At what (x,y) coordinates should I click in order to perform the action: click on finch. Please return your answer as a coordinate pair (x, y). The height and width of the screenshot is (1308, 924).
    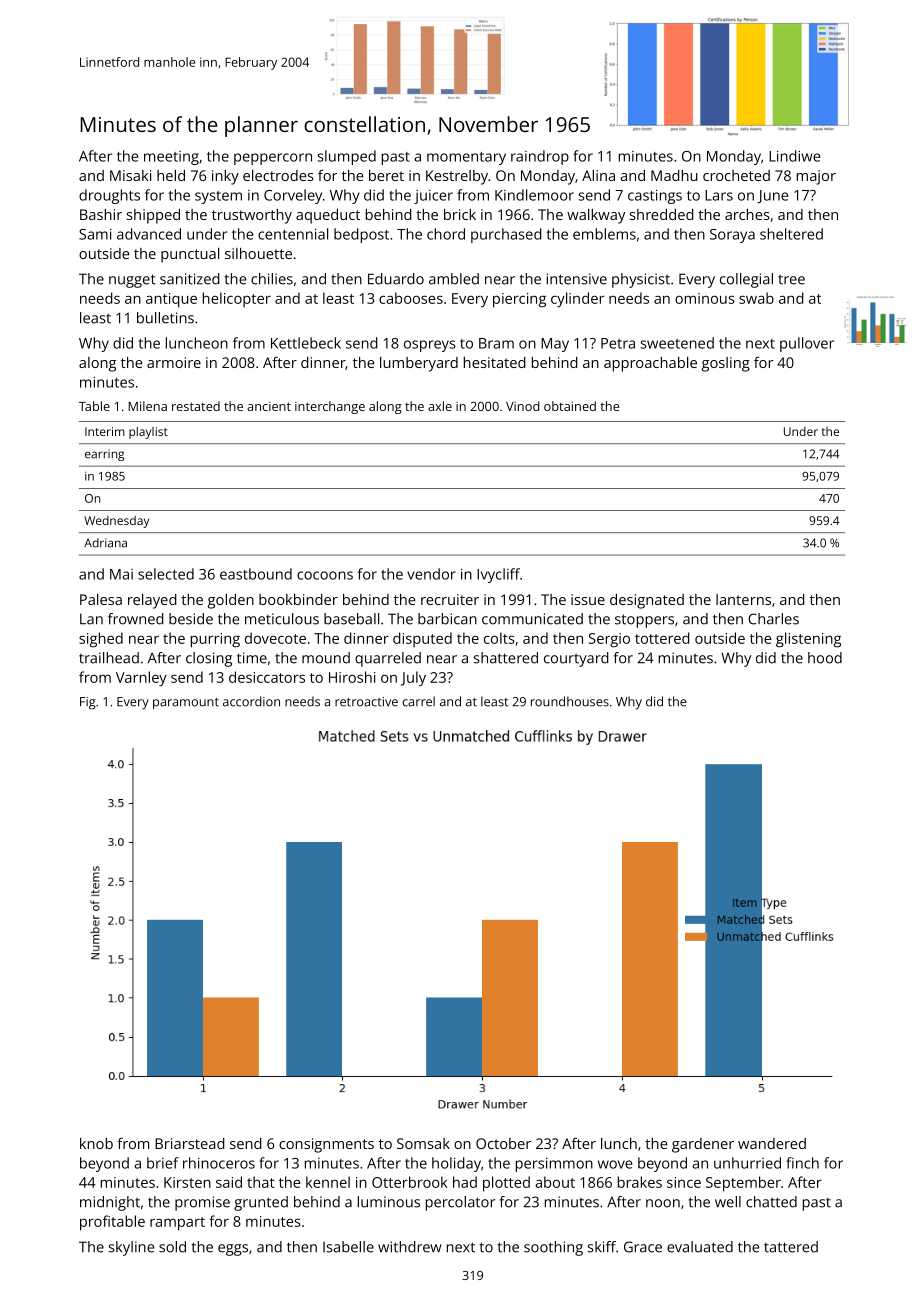
    Looking at the image, I should click on (802, 1163).
